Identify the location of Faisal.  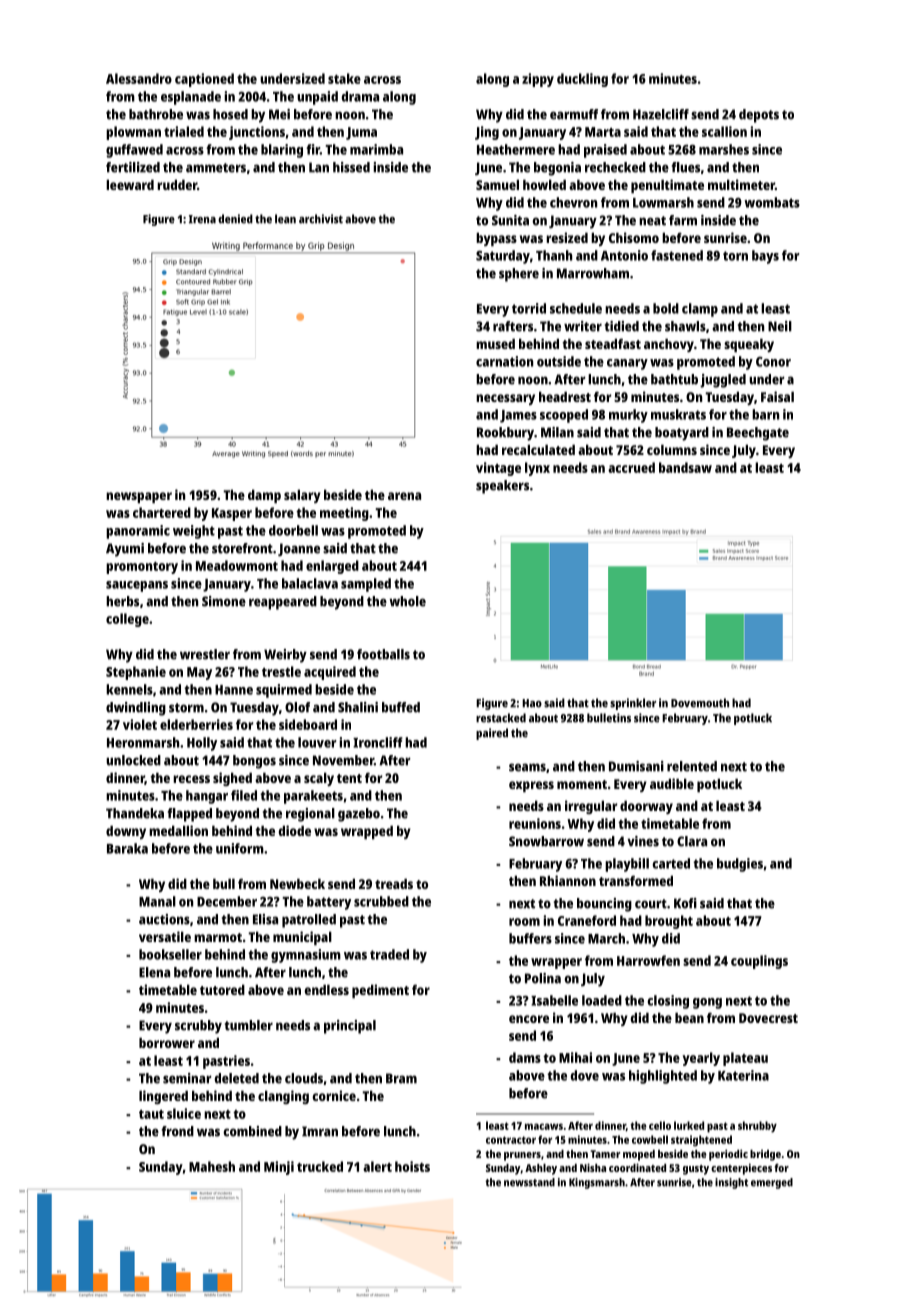
(777, 396).
